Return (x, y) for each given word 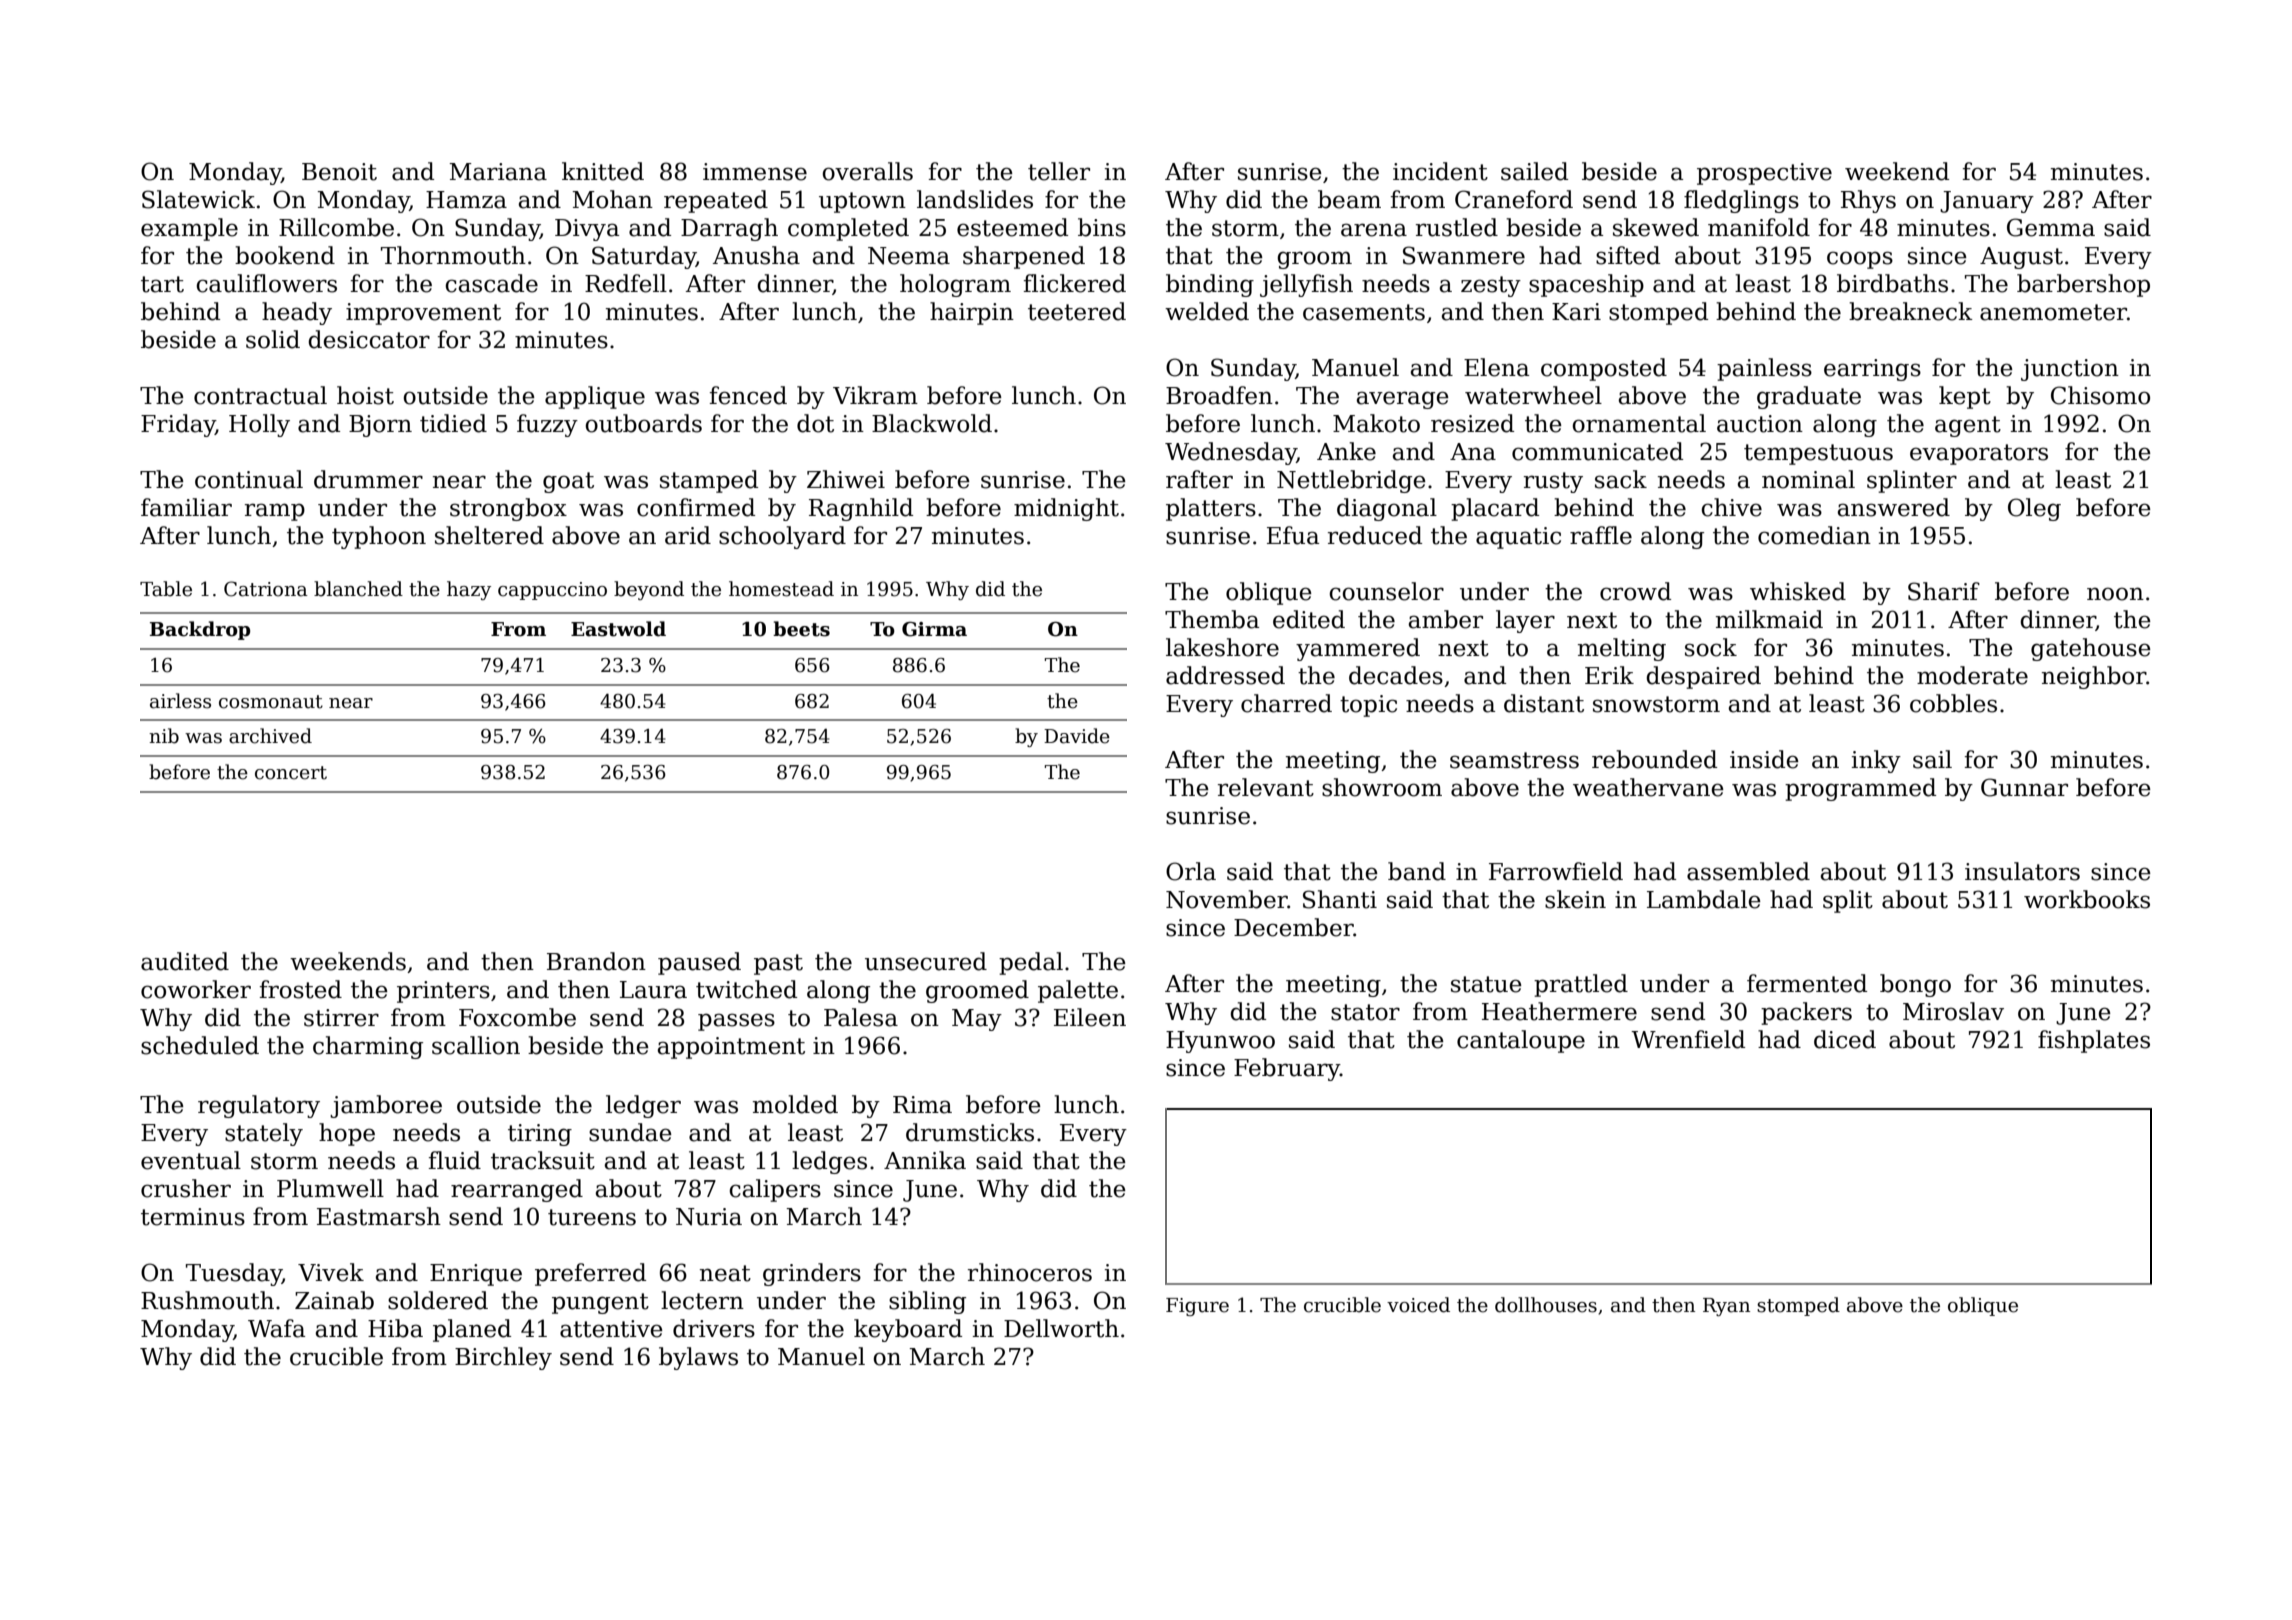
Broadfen (1219, 395)
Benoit (339, 172)
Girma (934, 629)
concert (291, 773)
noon (2115, 594)
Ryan (1726, 1307)
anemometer (2053, 312)
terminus (193, 1217)
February (1287, 1069)
